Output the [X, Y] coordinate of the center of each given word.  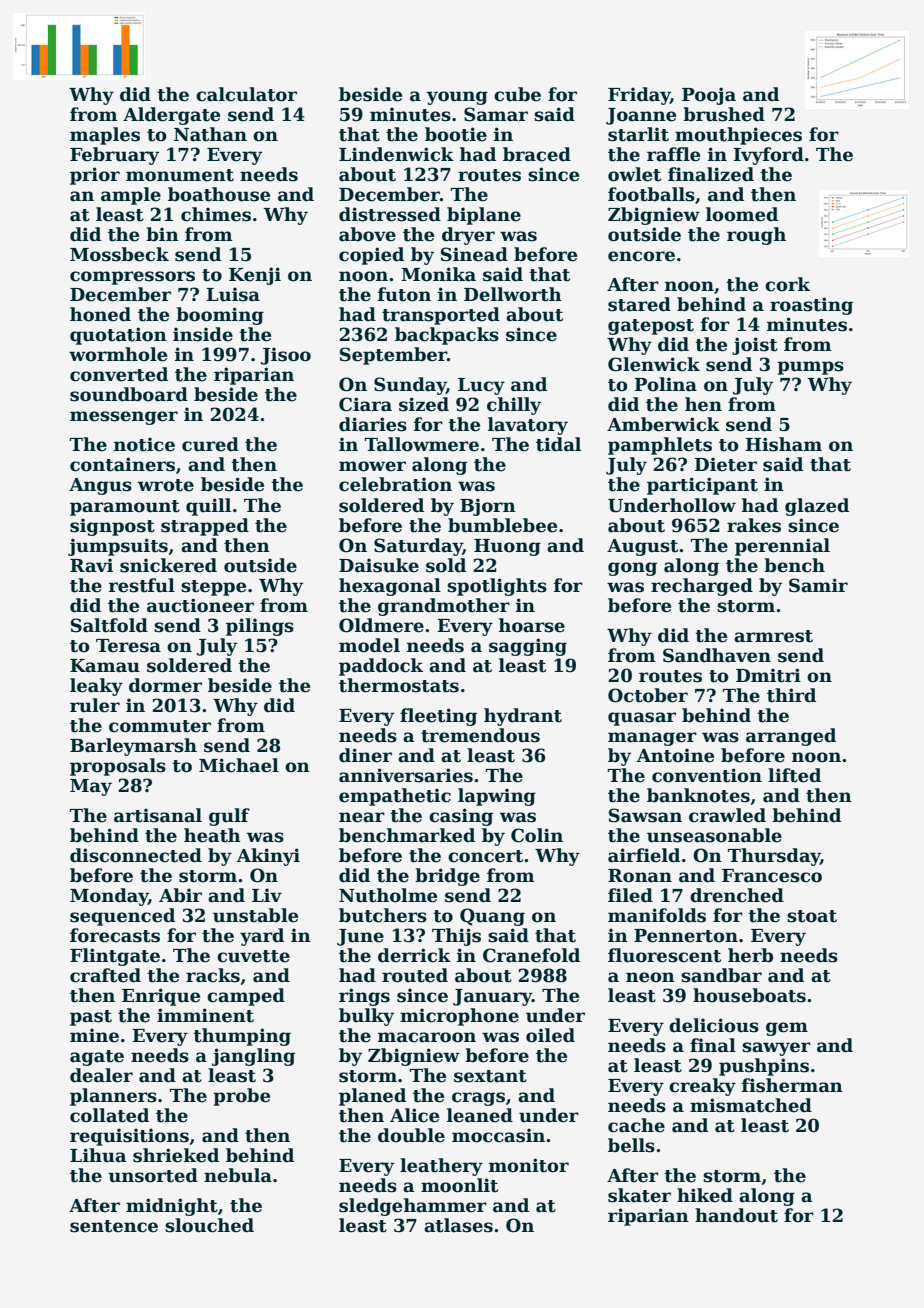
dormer [165, 685]
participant [702, 486]
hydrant [523, 717]
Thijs [456, 937]
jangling [253, 1057]
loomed [742, 214]
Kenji [255, 276]
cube [517, 94]
